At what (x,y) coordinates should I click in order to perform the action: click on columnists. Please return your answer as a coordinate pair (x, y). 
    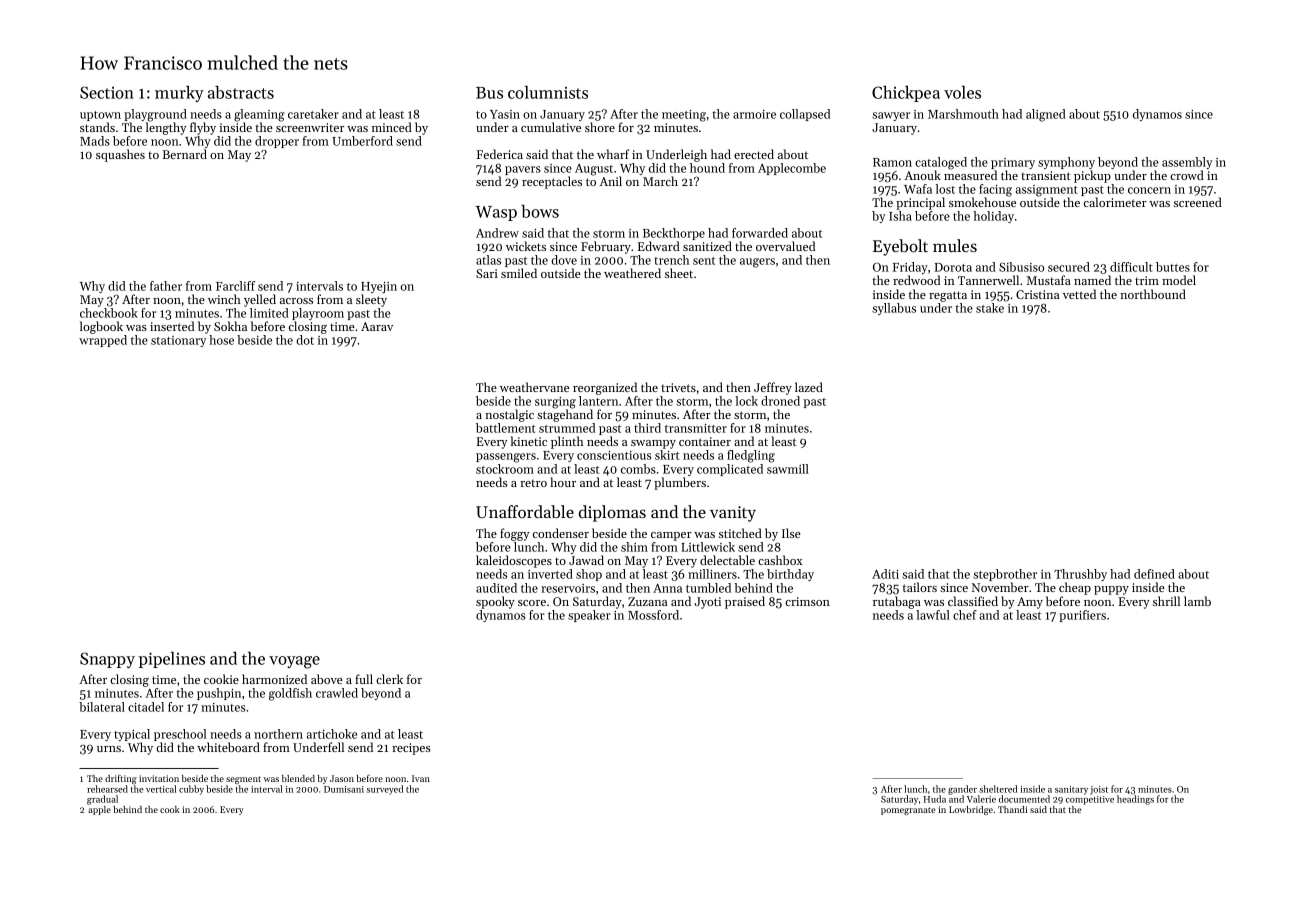
    Looking at the image, I should click on (548, 92).
